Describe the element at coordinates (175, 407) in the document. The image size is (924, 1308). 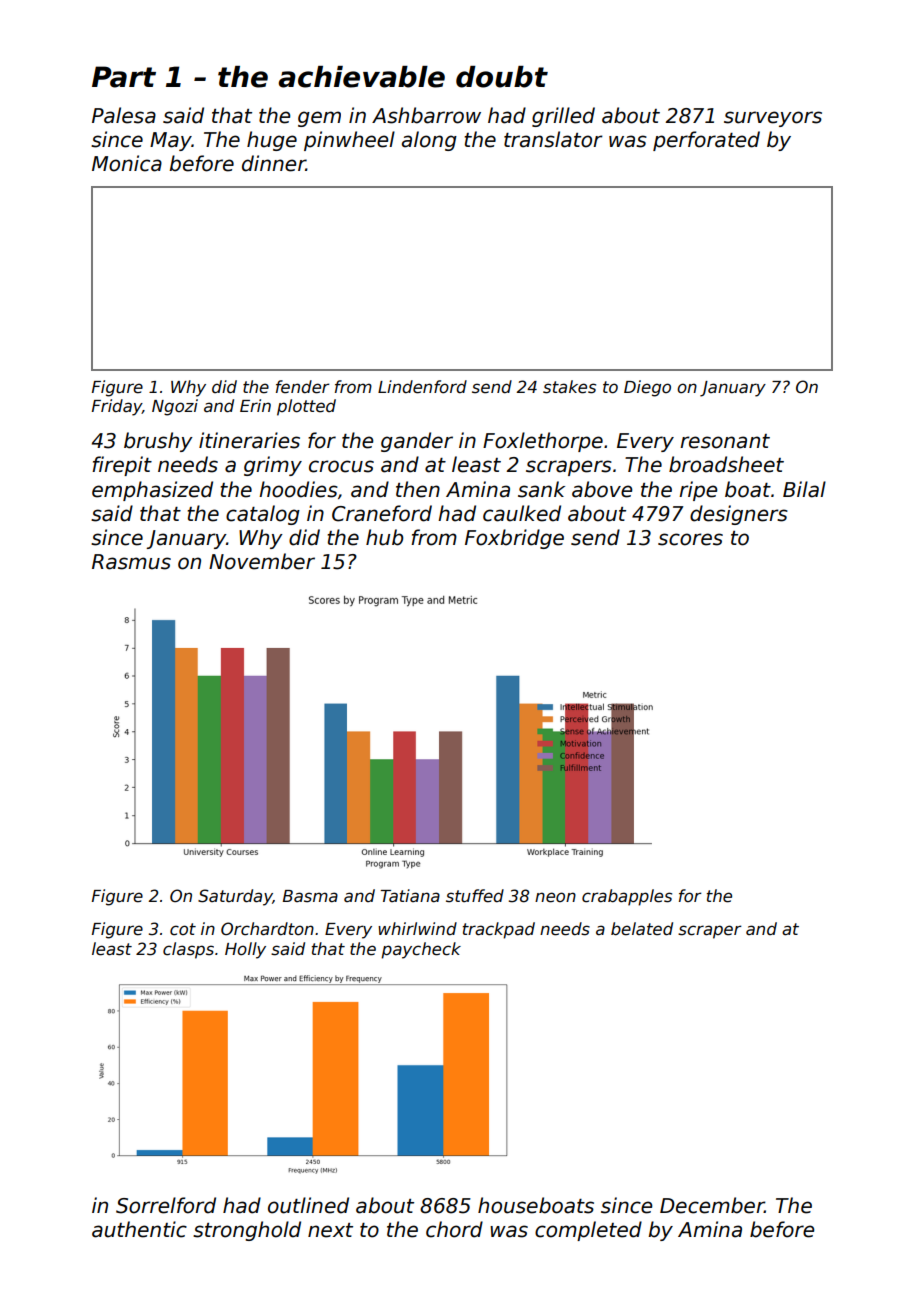
I see `Ngozi` at that location.
